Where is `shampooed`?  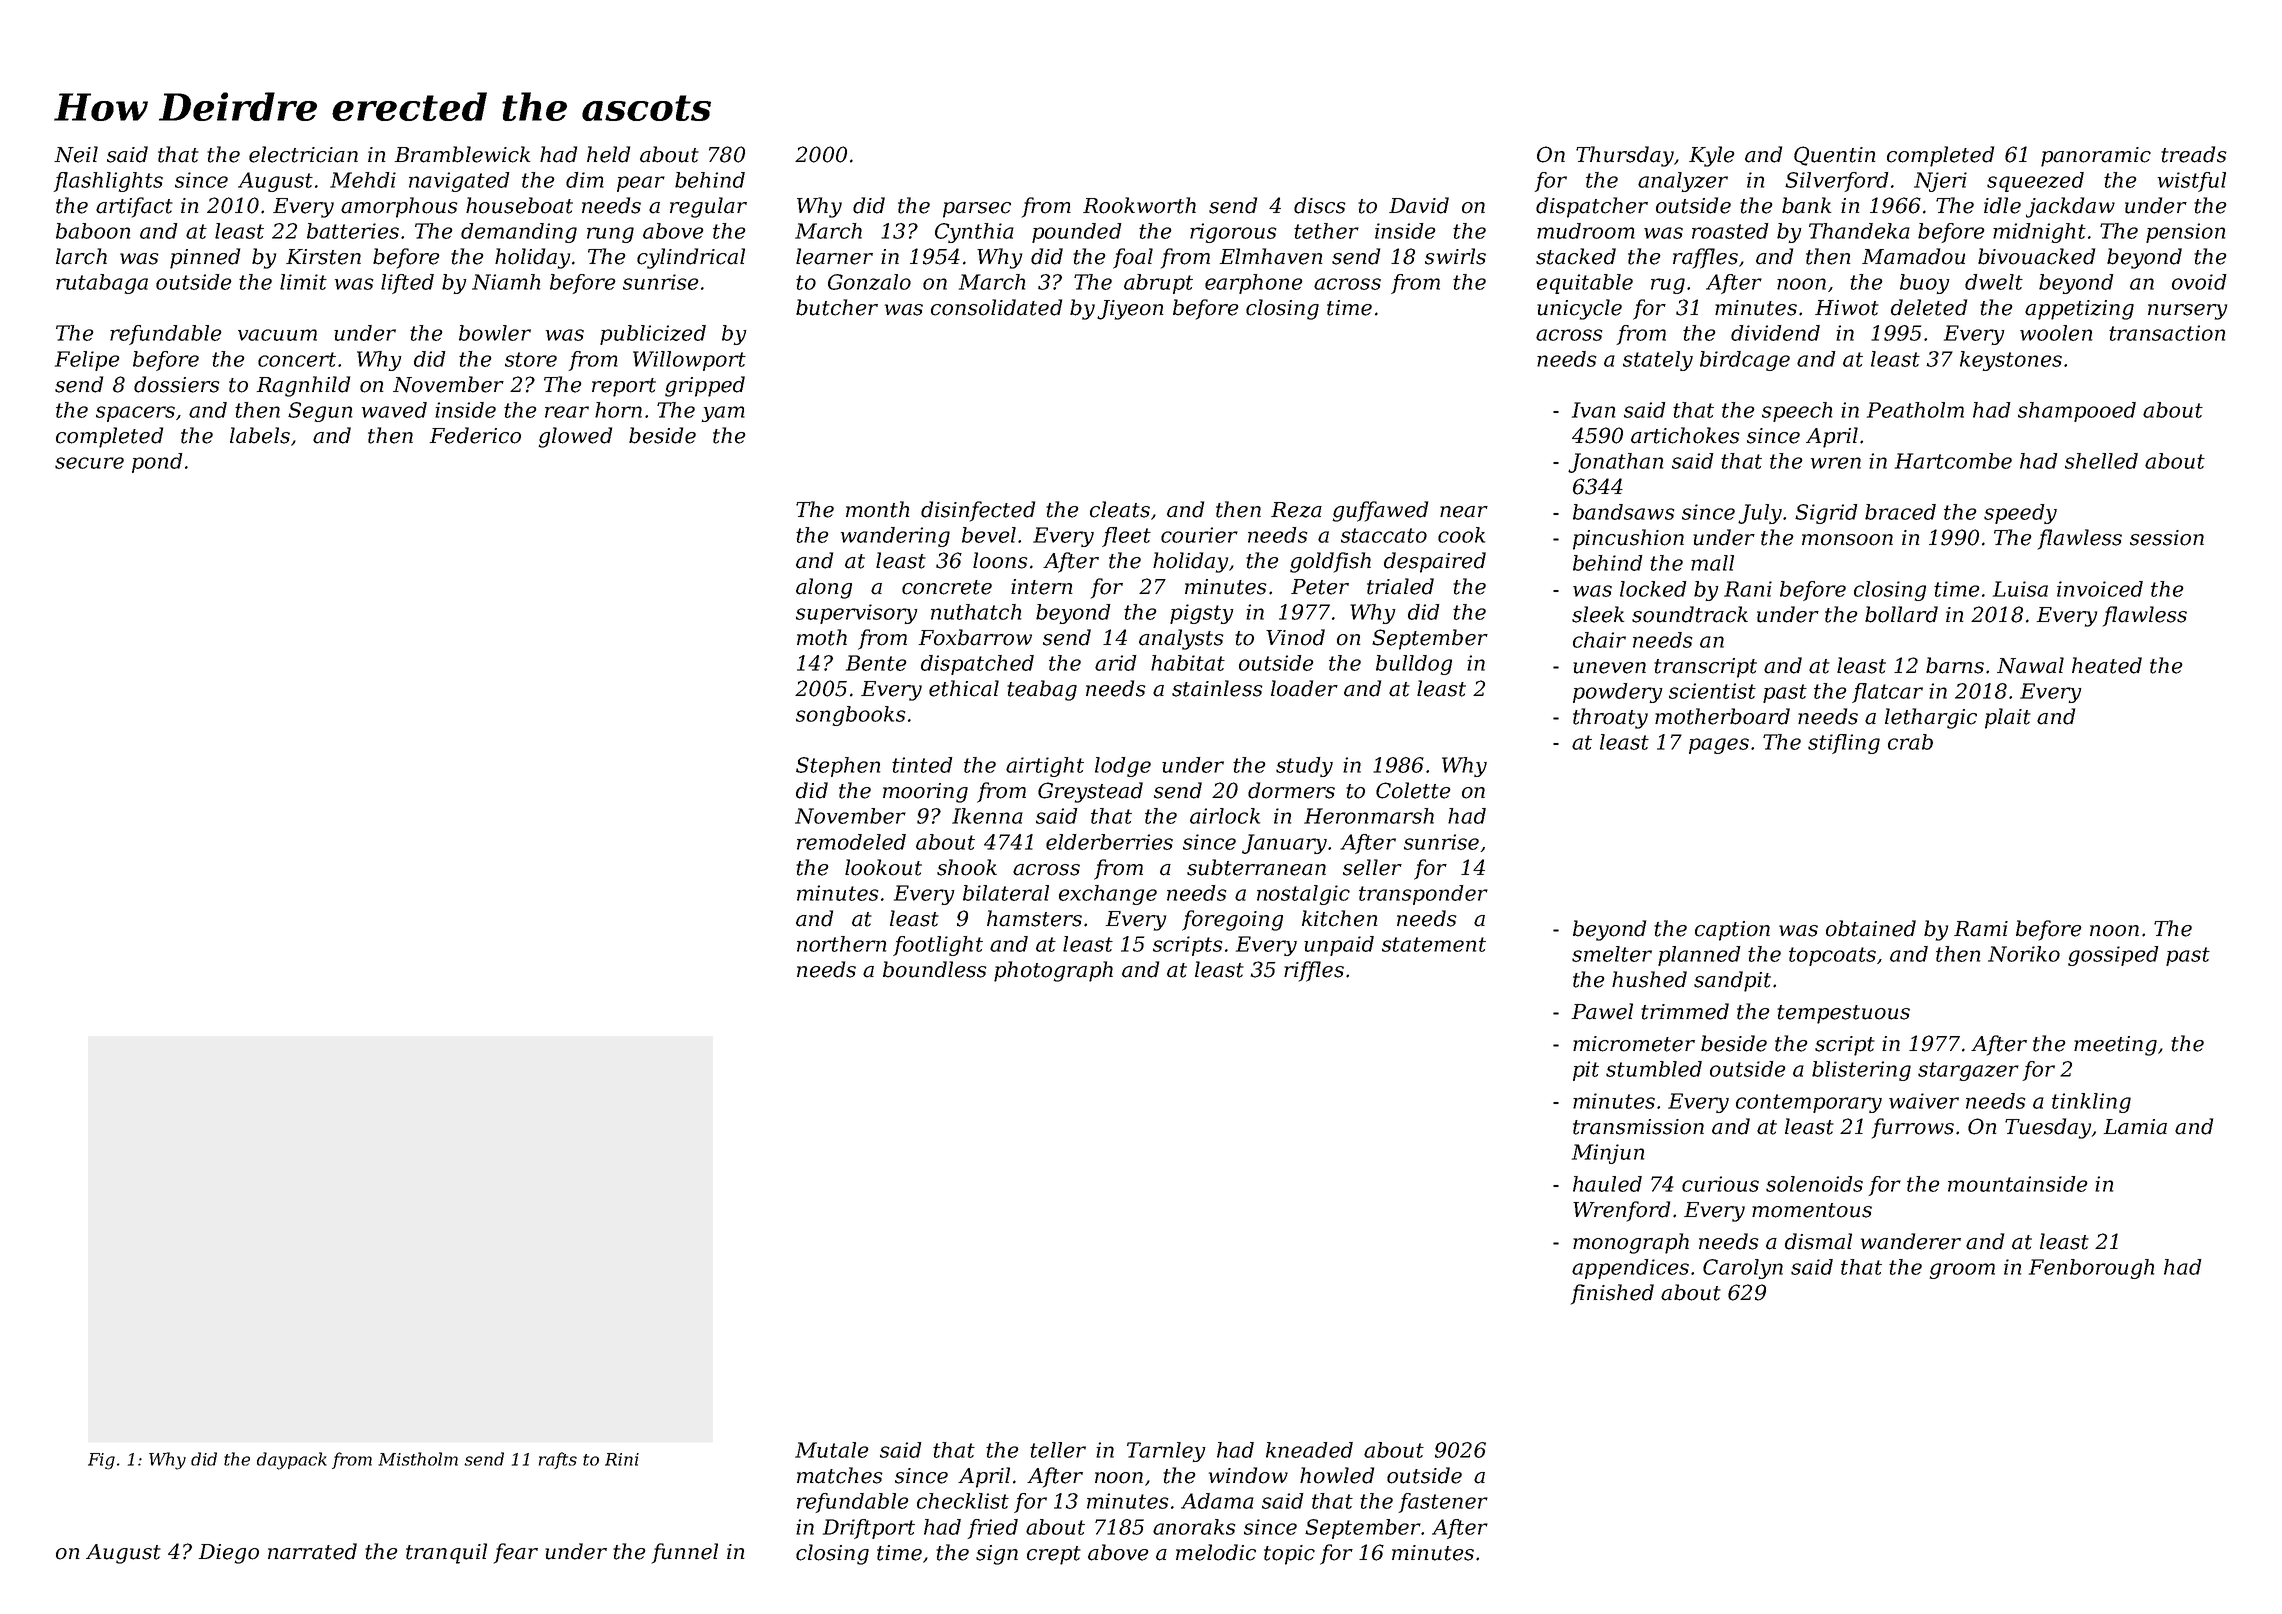 shampooed is located at coordinates (2077, 412).
